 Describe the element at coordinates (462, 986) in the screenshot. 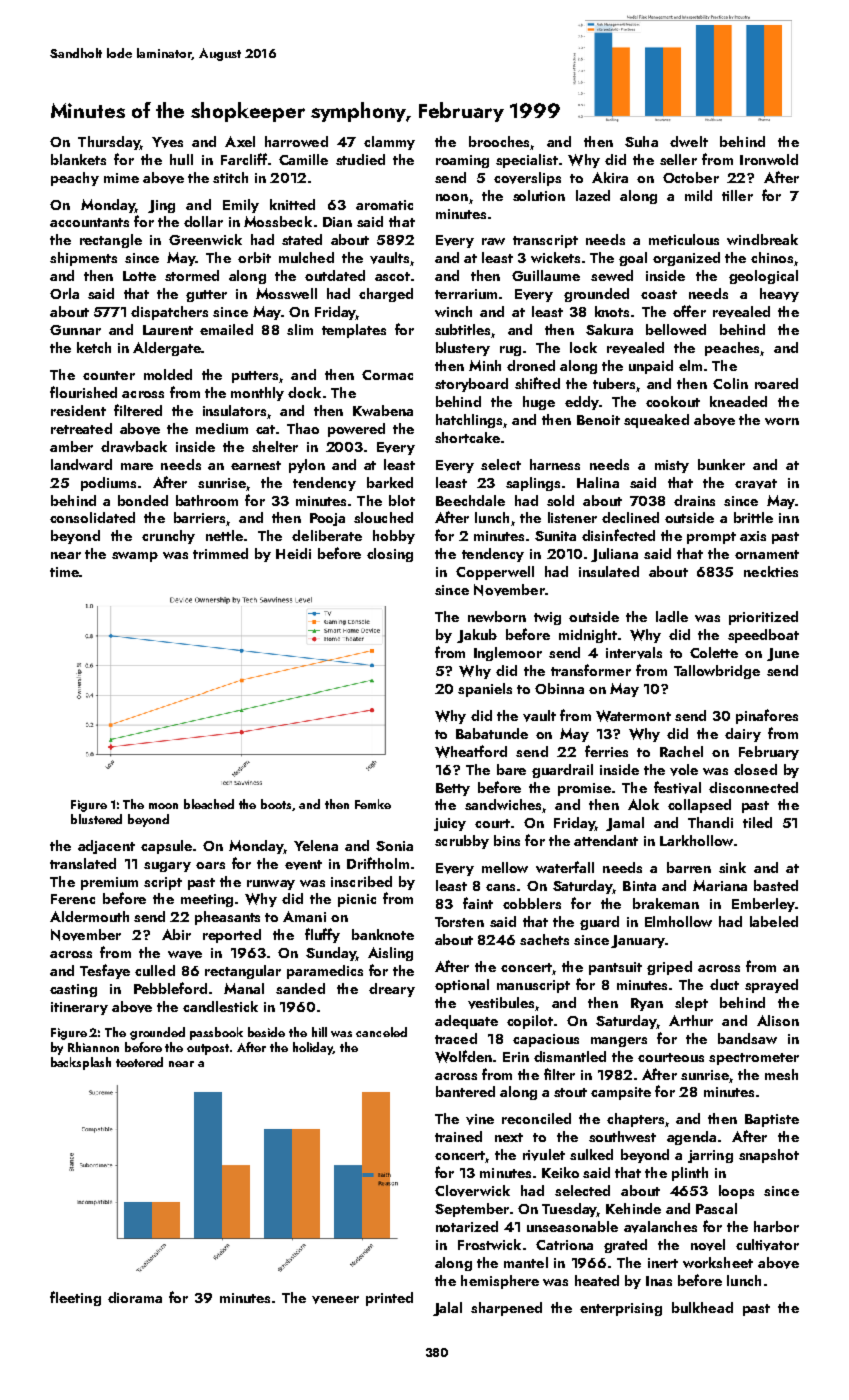

I see `optional` at that location.
